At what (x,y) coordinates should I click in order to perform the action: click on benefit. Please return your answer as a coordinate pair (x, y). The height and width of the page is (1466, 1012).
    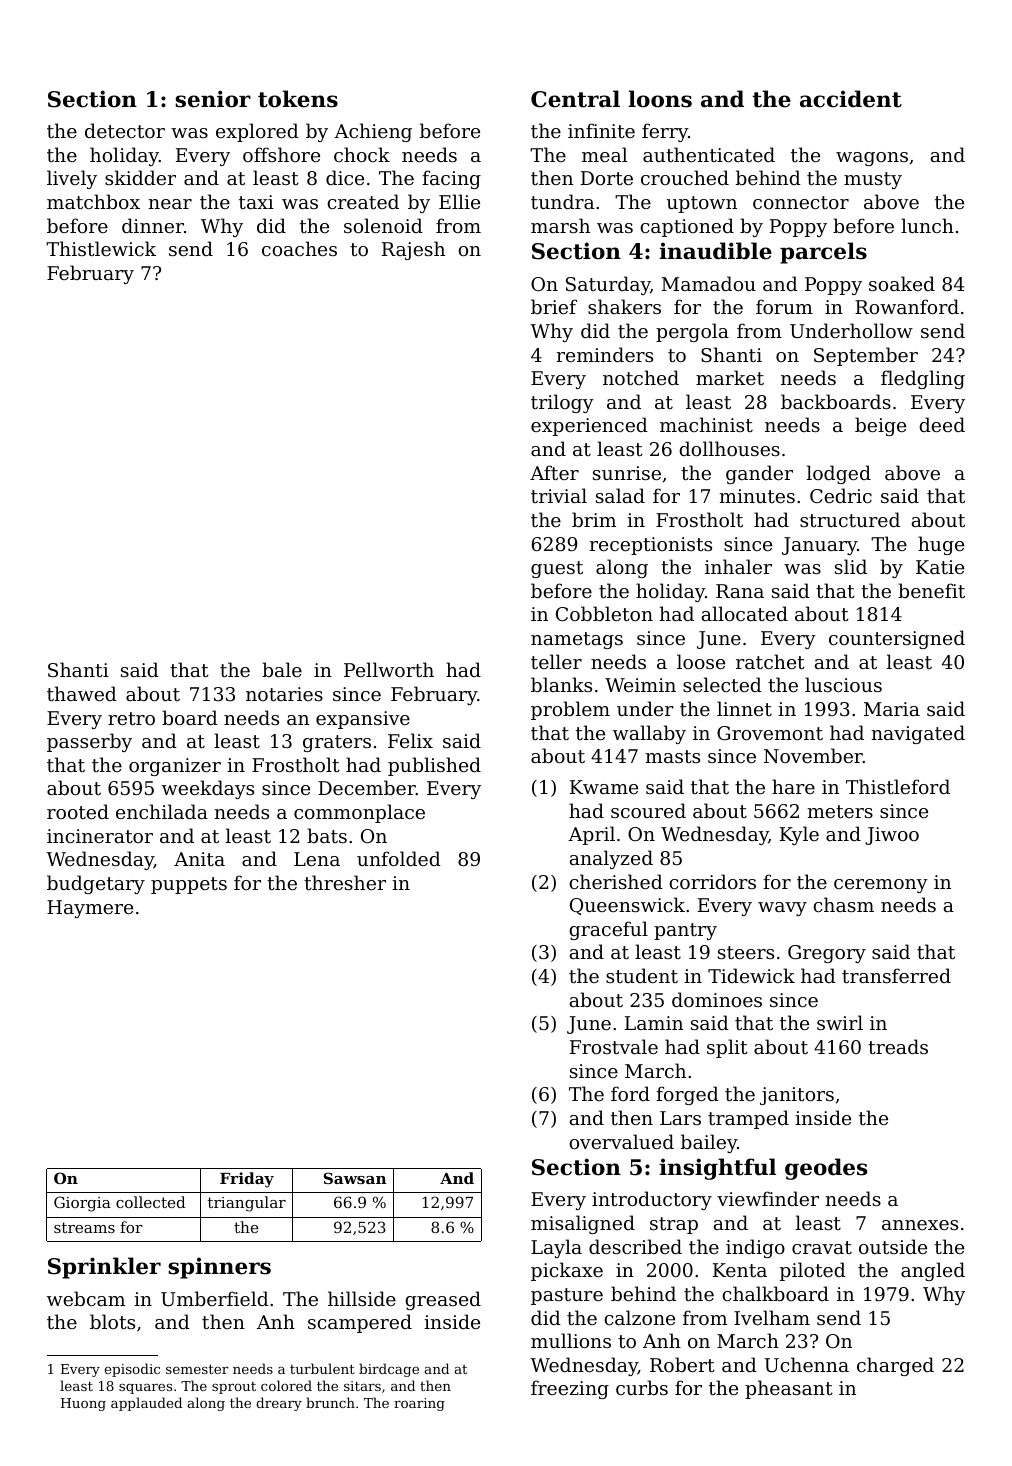
    Looking at the image, I should click on (931, 590).
